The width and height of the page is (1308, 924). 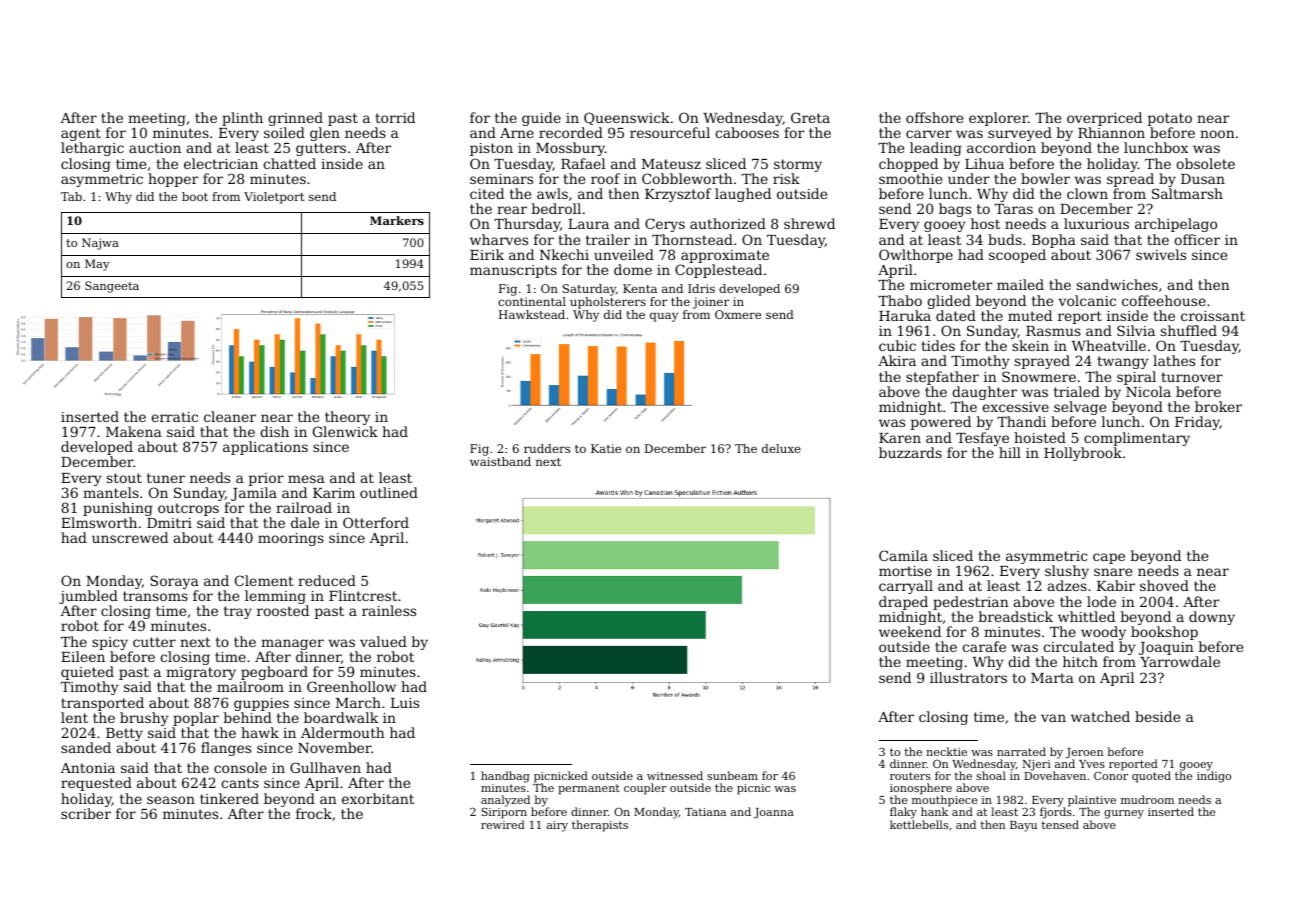 I want to click on offshore, so click(x=934, y=117).
